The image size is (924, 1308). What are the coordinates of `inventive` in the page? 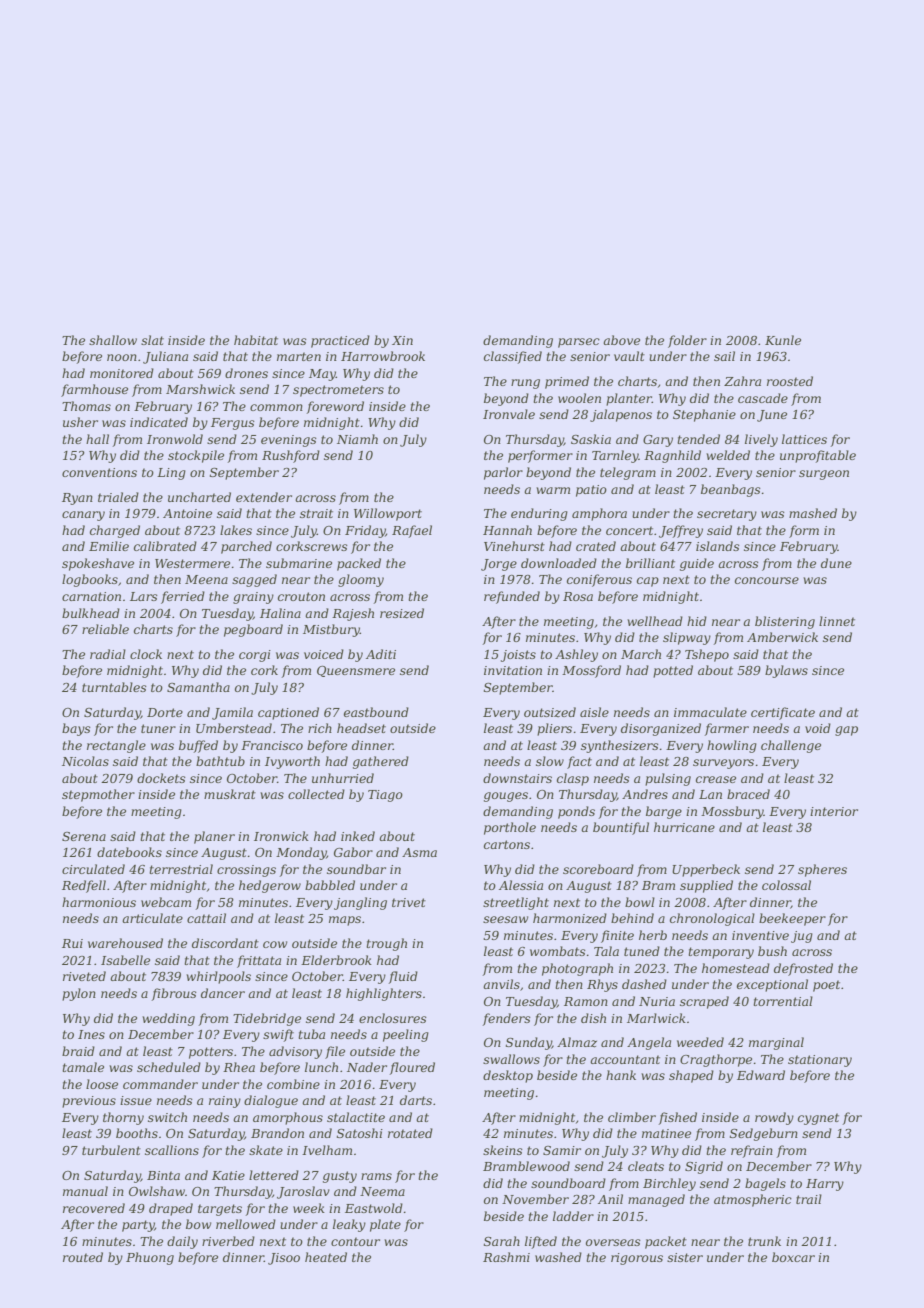 It's located at (760, 935).
